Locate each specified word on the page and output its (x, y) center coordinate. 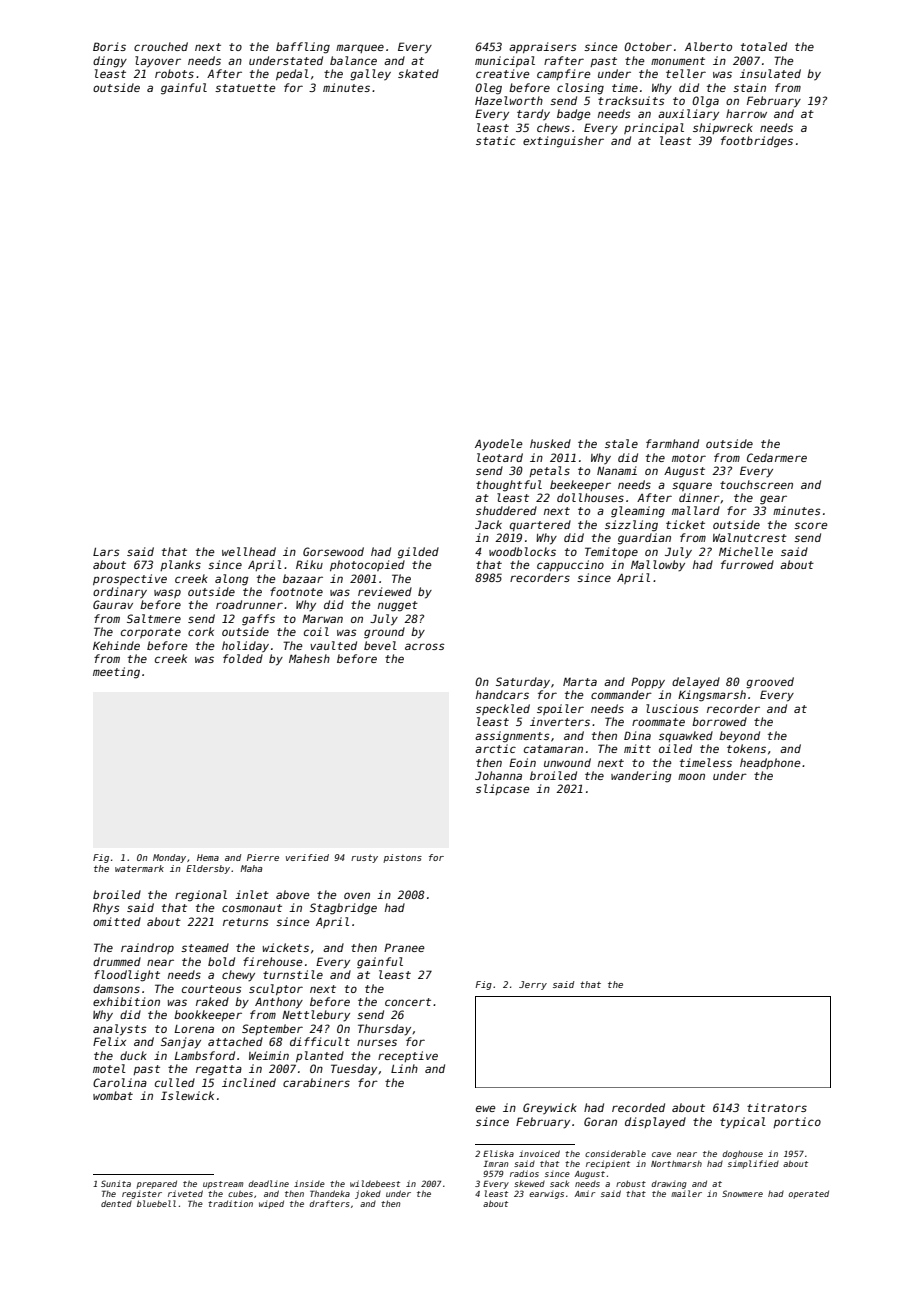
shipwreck (723, 128)
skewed (529, 1184)
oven (357, 895)
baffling (303, 48)
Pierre (263, 857)
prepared (157, 1184)
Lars (106, 552)
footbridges (757, 142)
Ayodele (498, 444)
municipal (505, 61)
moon (691, 776)
